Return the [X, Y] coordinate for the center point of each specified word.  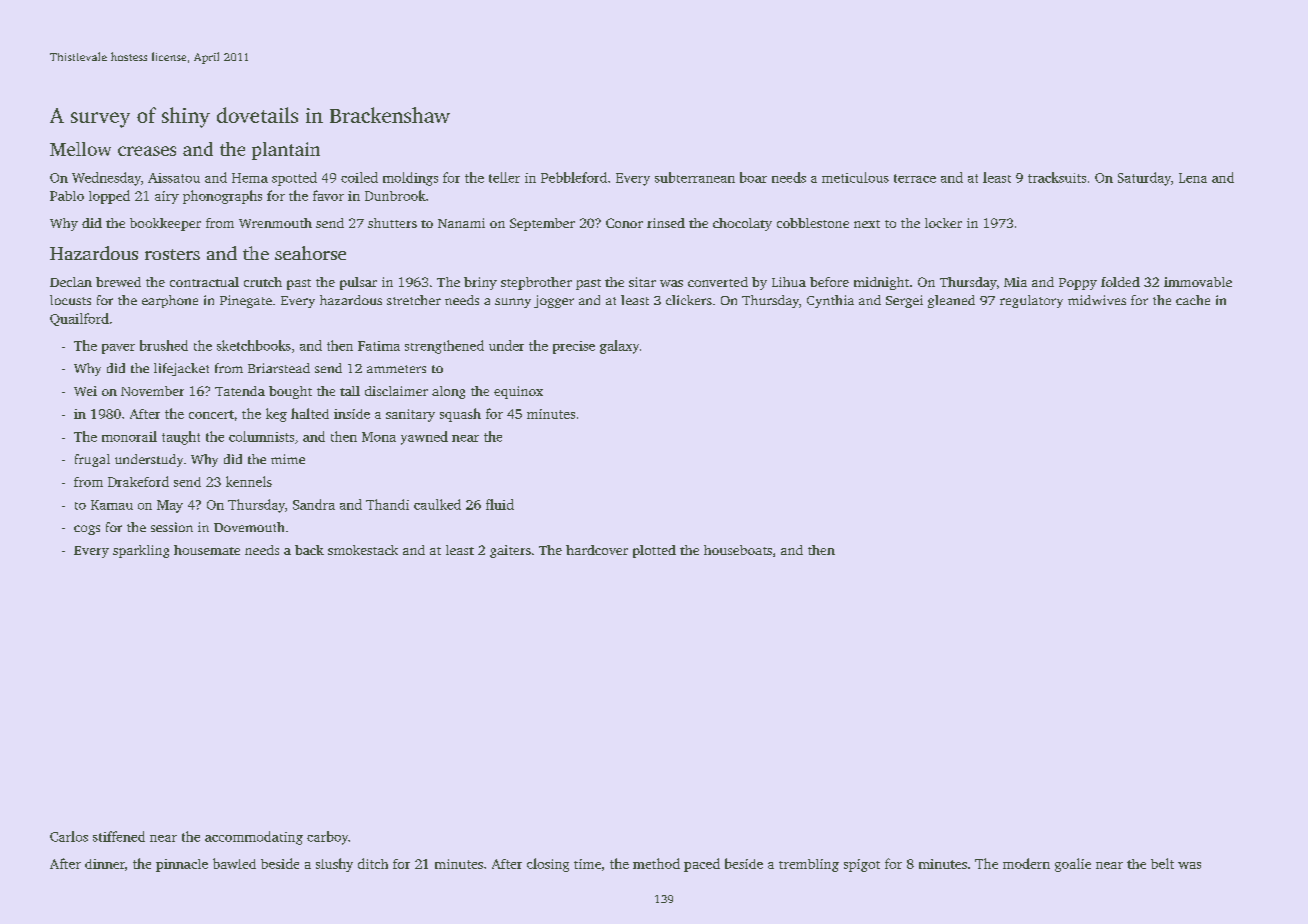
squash [460, 415]
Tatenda [240, 391]
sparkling [141, 551]
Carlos [69, 836]
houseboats [738, 550]
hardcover [597, 550]
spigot [862, 865]
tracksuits [1057, 177]
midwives [1097, 300]
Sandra [314, 504]
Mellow [80, 149]
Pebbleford [574, 177]
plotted [654, 551]
